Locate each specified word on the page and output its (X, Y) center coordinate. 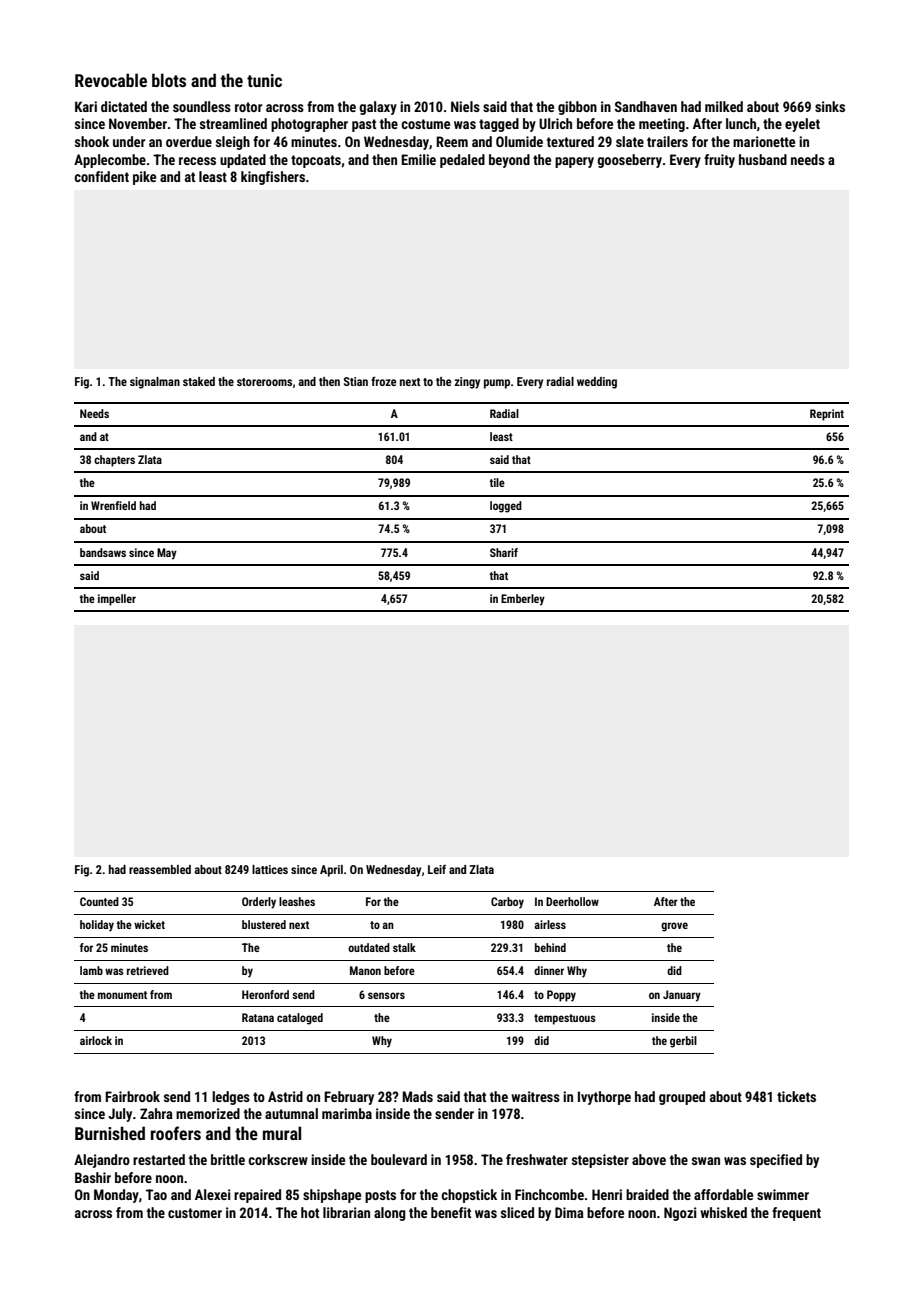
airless (550, 924)
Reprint (827, 415)
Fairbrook (132, 1096)
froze (384, 381)
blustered (264, 924)
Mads (417, 1096)
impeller (117, 600)
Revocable (111, 80)
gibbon (577, 108)
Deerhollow (572, 901)
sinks (830, 106)
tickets (796, 1096)
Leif (437, 869)
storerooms (264, 382)
